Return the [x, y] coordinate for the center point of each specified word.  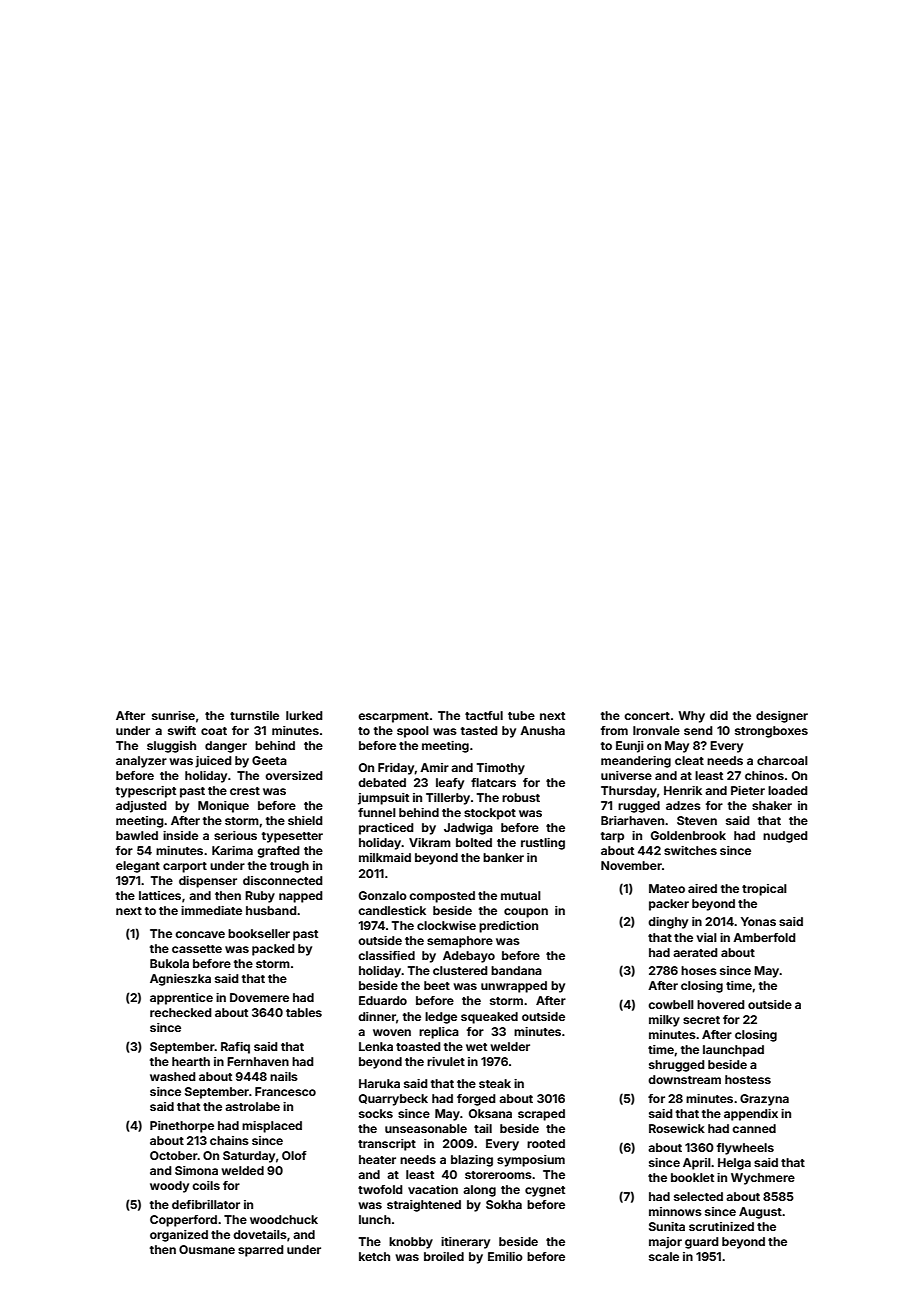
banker [503, 857]
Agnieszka [180, 980]
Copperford [183, 1221]
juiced [213, 762]
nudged [785, 837]
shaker [772, 805]
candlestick [392, 910]
